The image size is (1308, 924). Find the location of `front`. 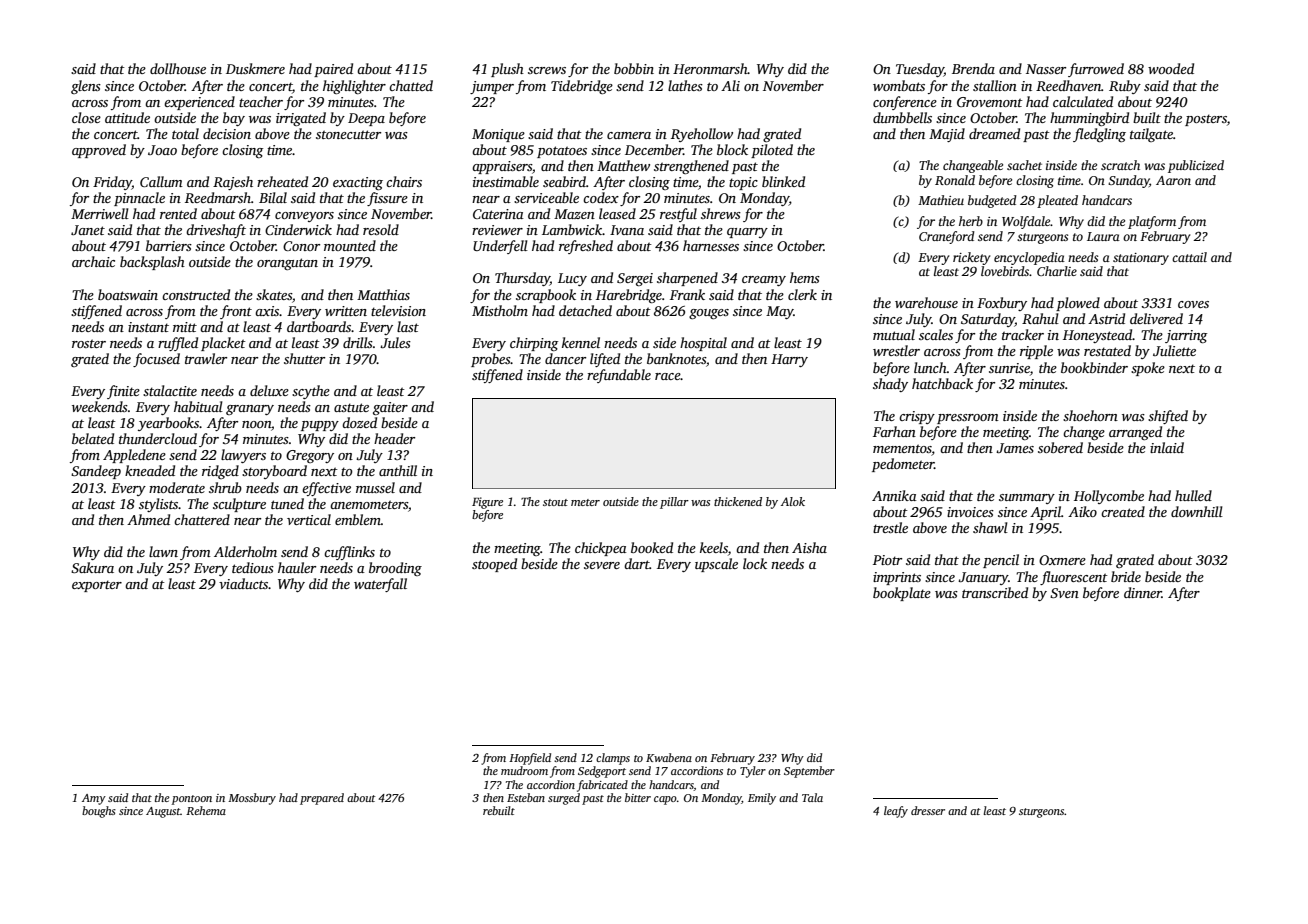

front is located at coordinates (236, 312).
